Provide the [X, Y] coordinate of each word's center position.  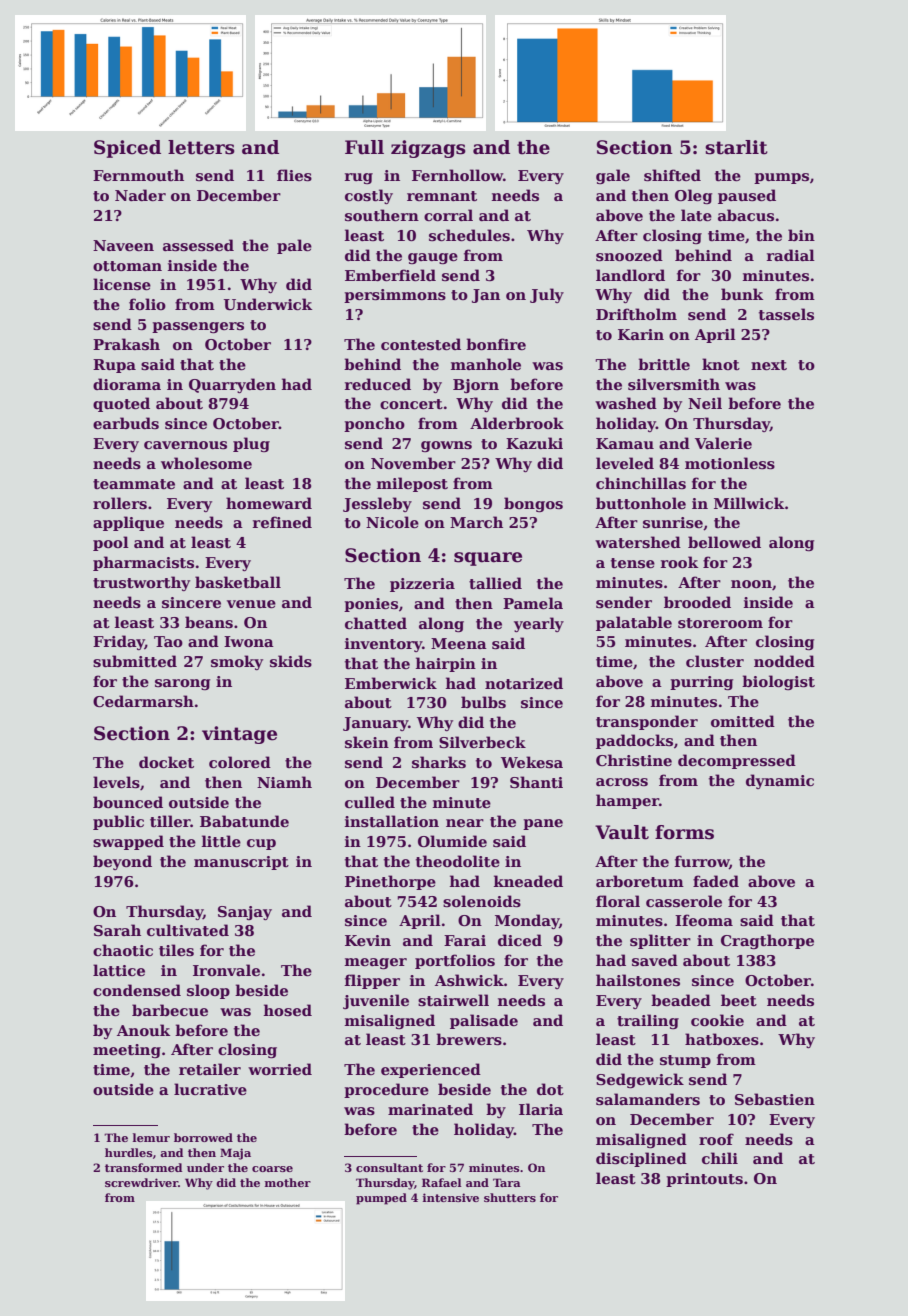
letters [201, 147]
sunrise [673, 523]
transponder [647, 722]
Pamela [533, 603]
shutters [510, 1197]
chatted [376, 623]
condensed [137, 990]
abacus [746, 215]
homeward [269, 503]
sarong [182, 684]
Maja [235, 1154]
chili [720, 1158]
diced [520, 940]
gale [613, 176]
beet [739, 1000]
